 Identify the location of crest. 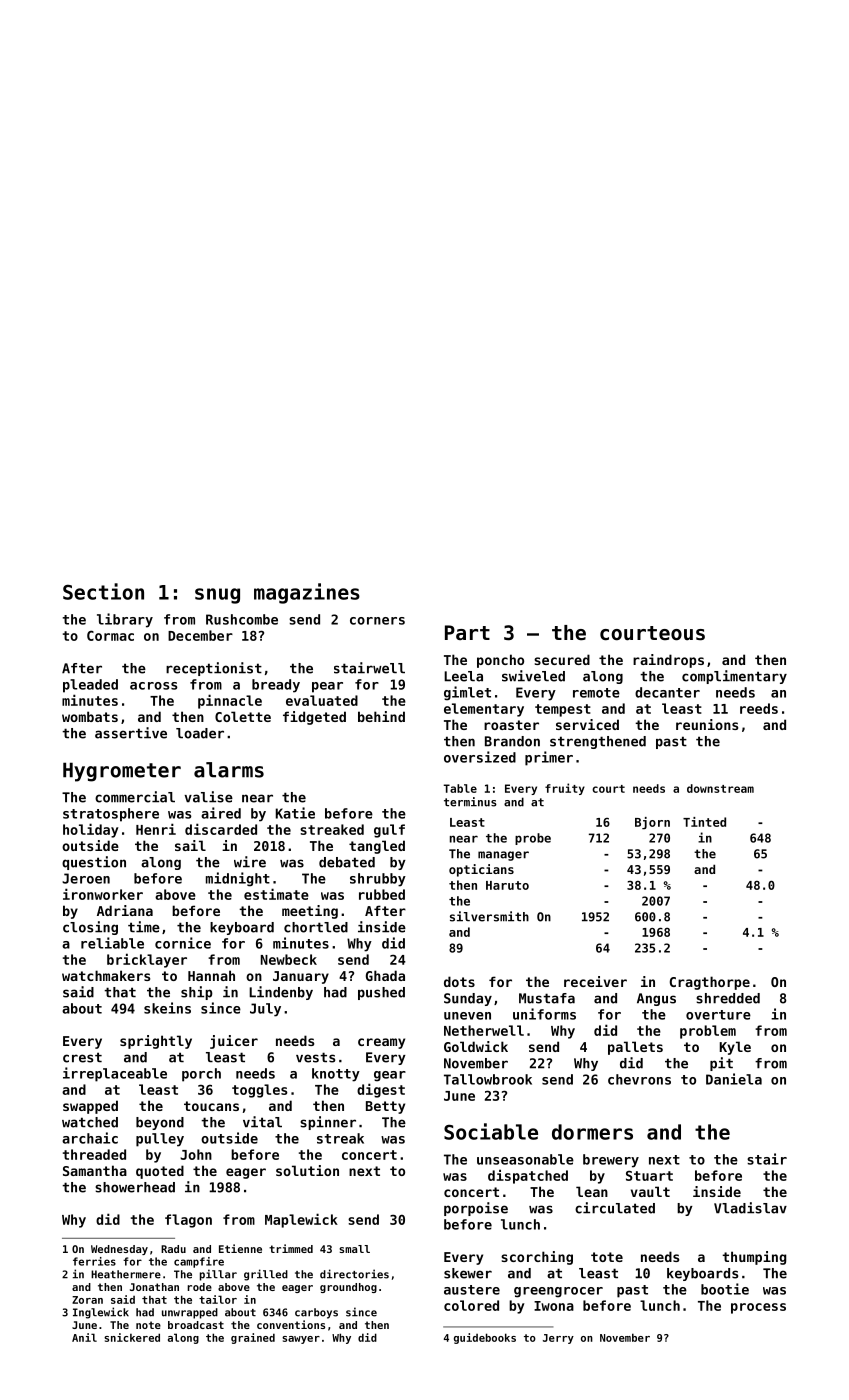
(82, 1057).
